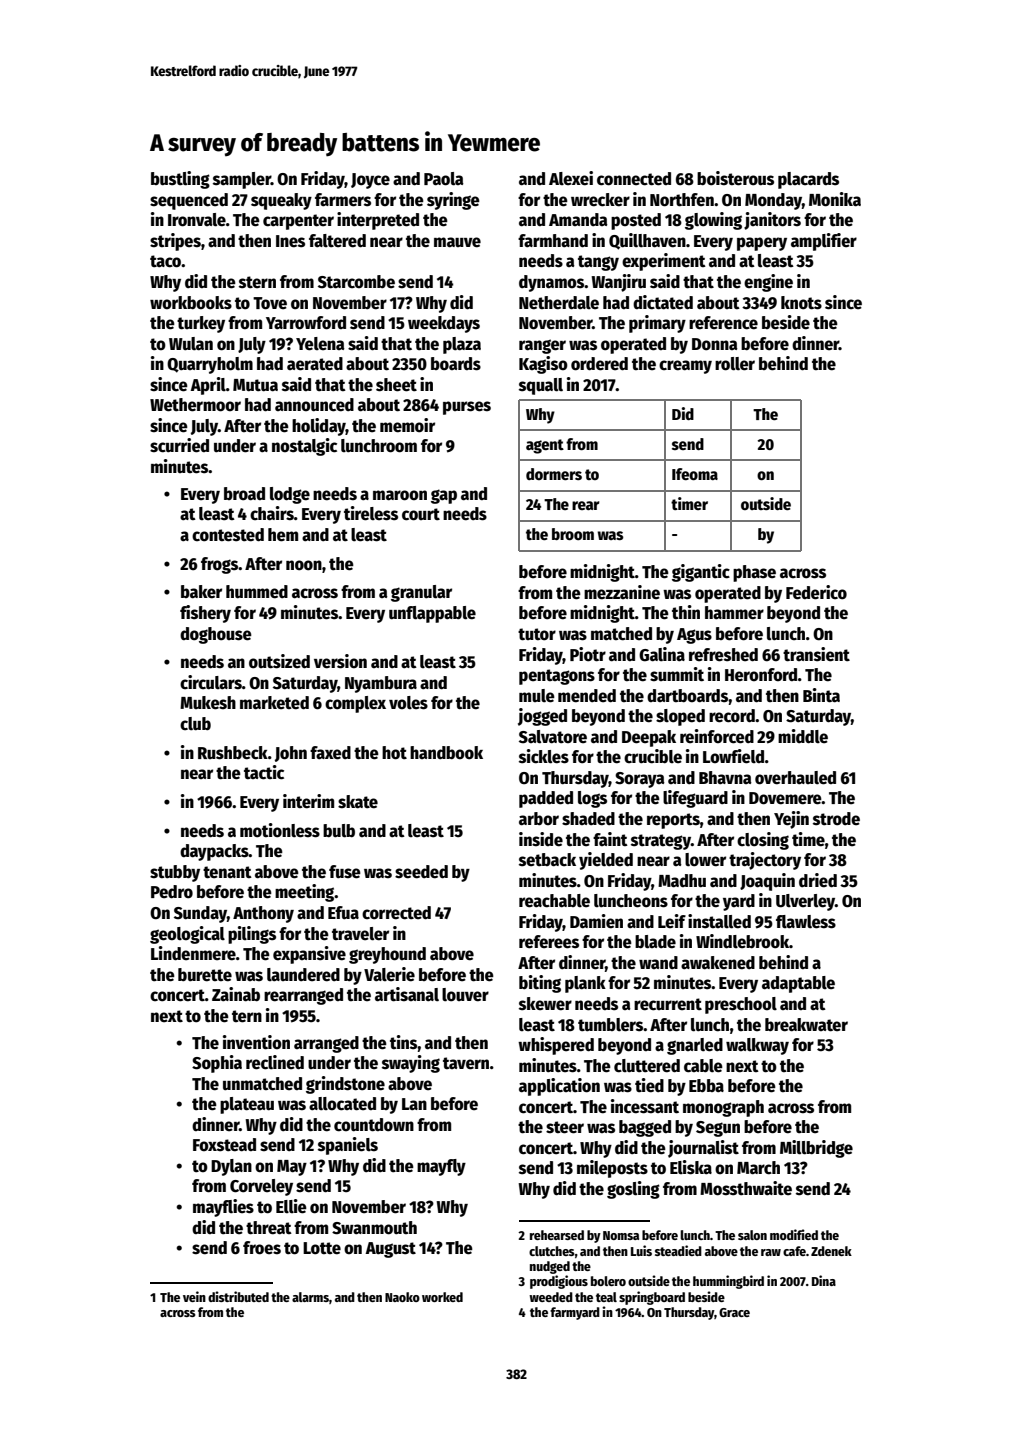 Image resolution: width=1013 pixels, height=1440 pixels. Describe the element at coordinates (695, 474) in the document. I see `Ifeoma` at that location.
